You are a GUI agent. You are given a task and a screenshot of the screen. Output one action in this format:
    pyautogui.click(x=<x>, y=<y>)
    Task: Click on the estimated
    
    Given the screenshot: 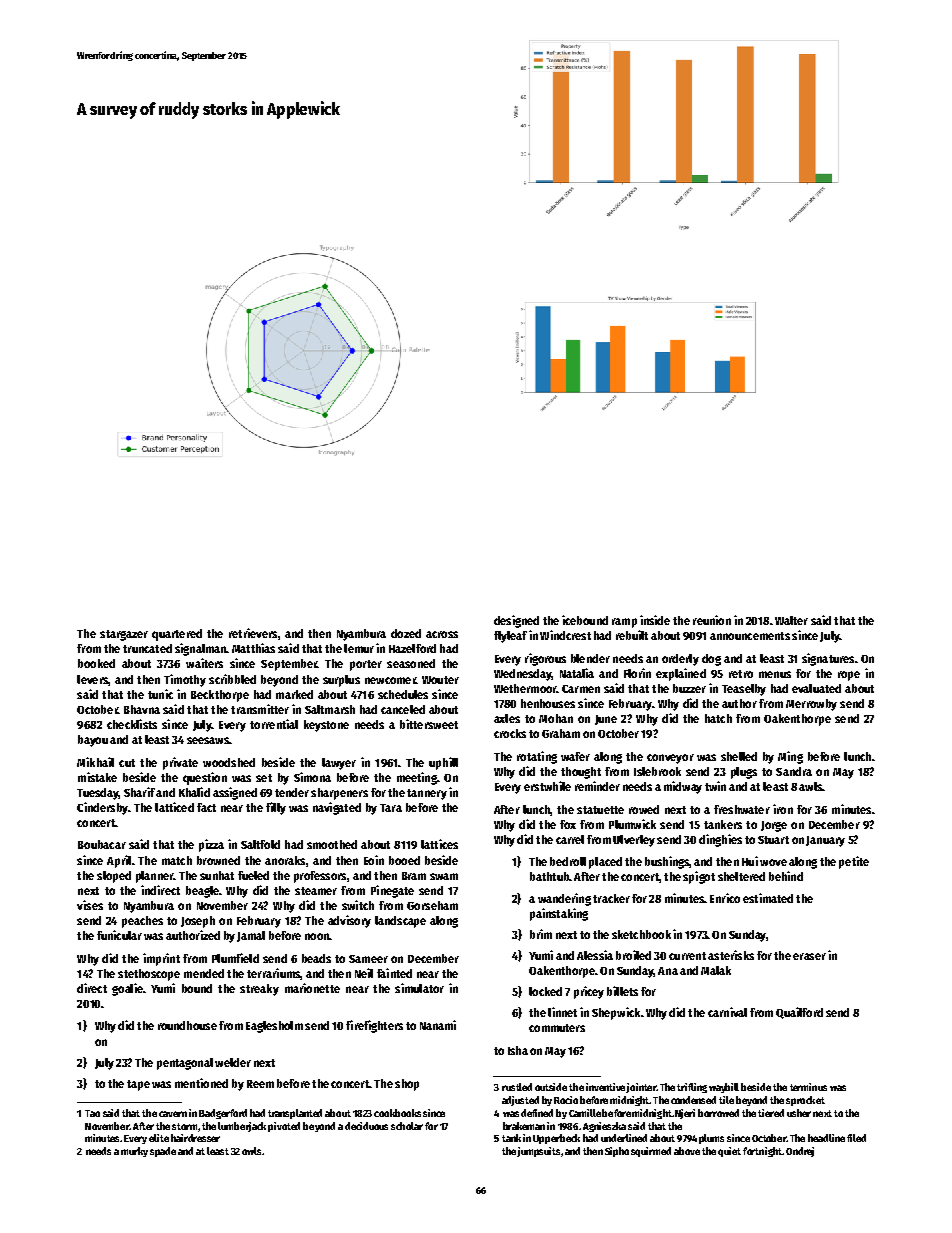 What is the action you would take?
    pyautogui.click(x=768, y=898)
